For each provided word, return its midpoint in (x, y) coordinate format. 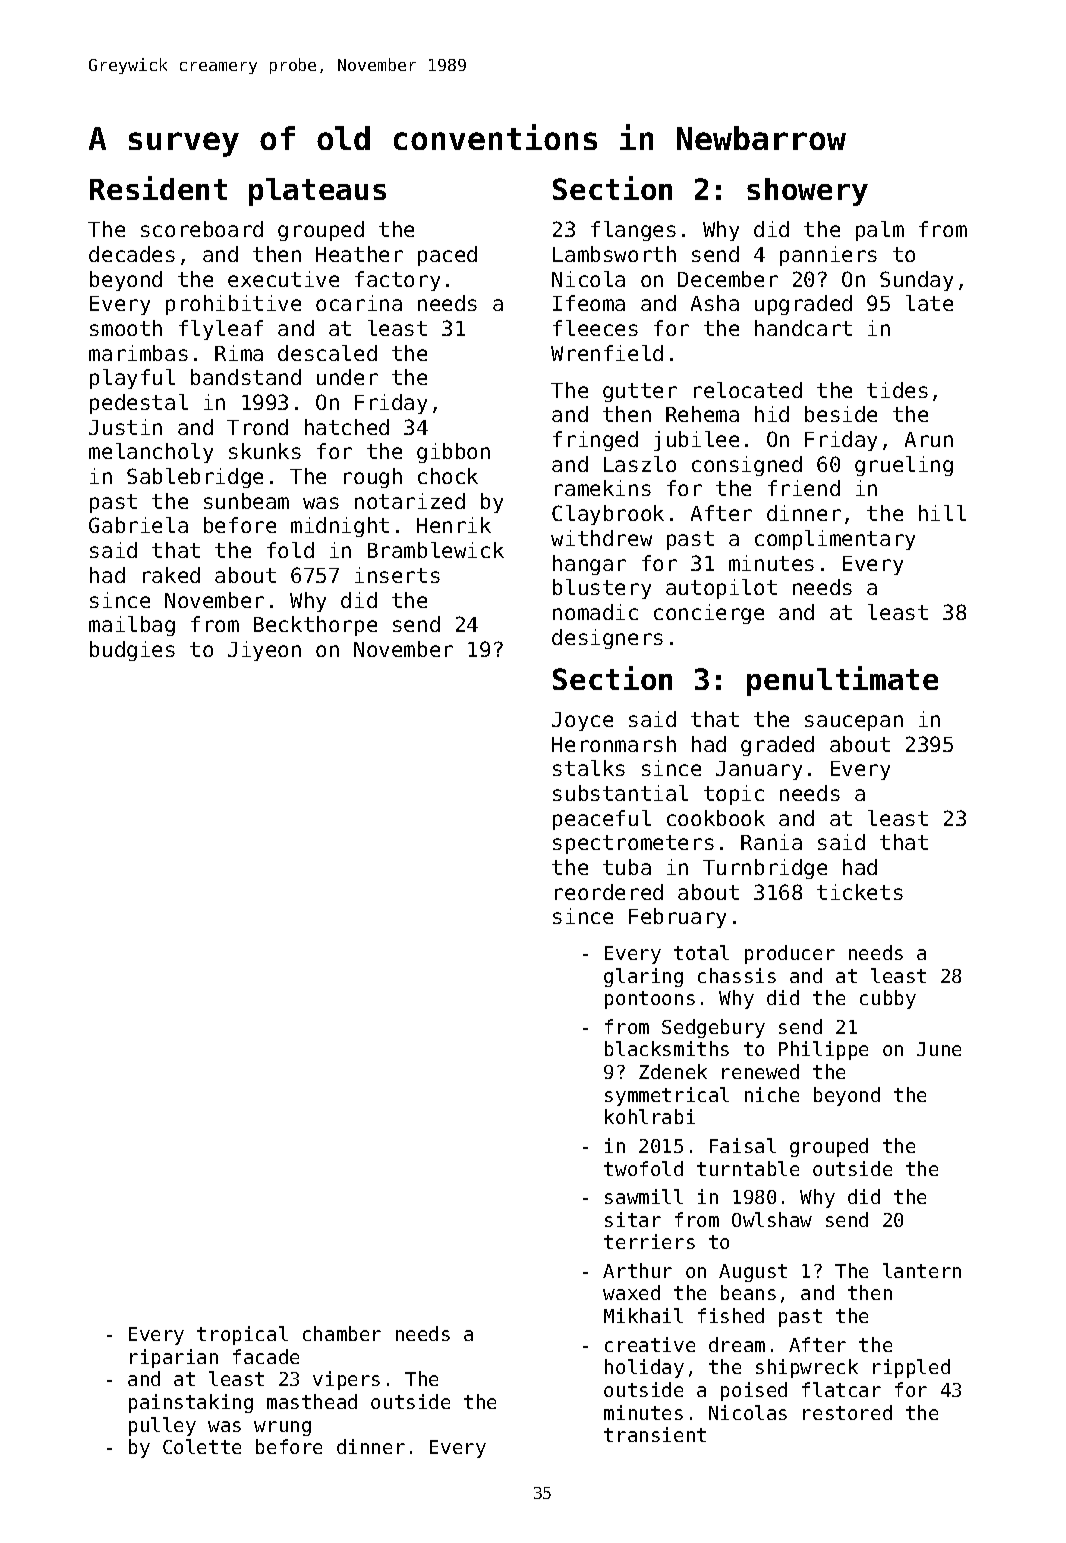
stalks (589, 768)
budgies (132, 651)
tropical (242, 1335)
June (939, 1049)
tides (897, 390)
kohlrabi (650, 1116)
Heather (359, 254)
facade (266, 1356)
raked (171, 575)
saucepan (854, 723)
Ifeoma (589, 303)
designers (607, 639)
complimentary (835, 540)
